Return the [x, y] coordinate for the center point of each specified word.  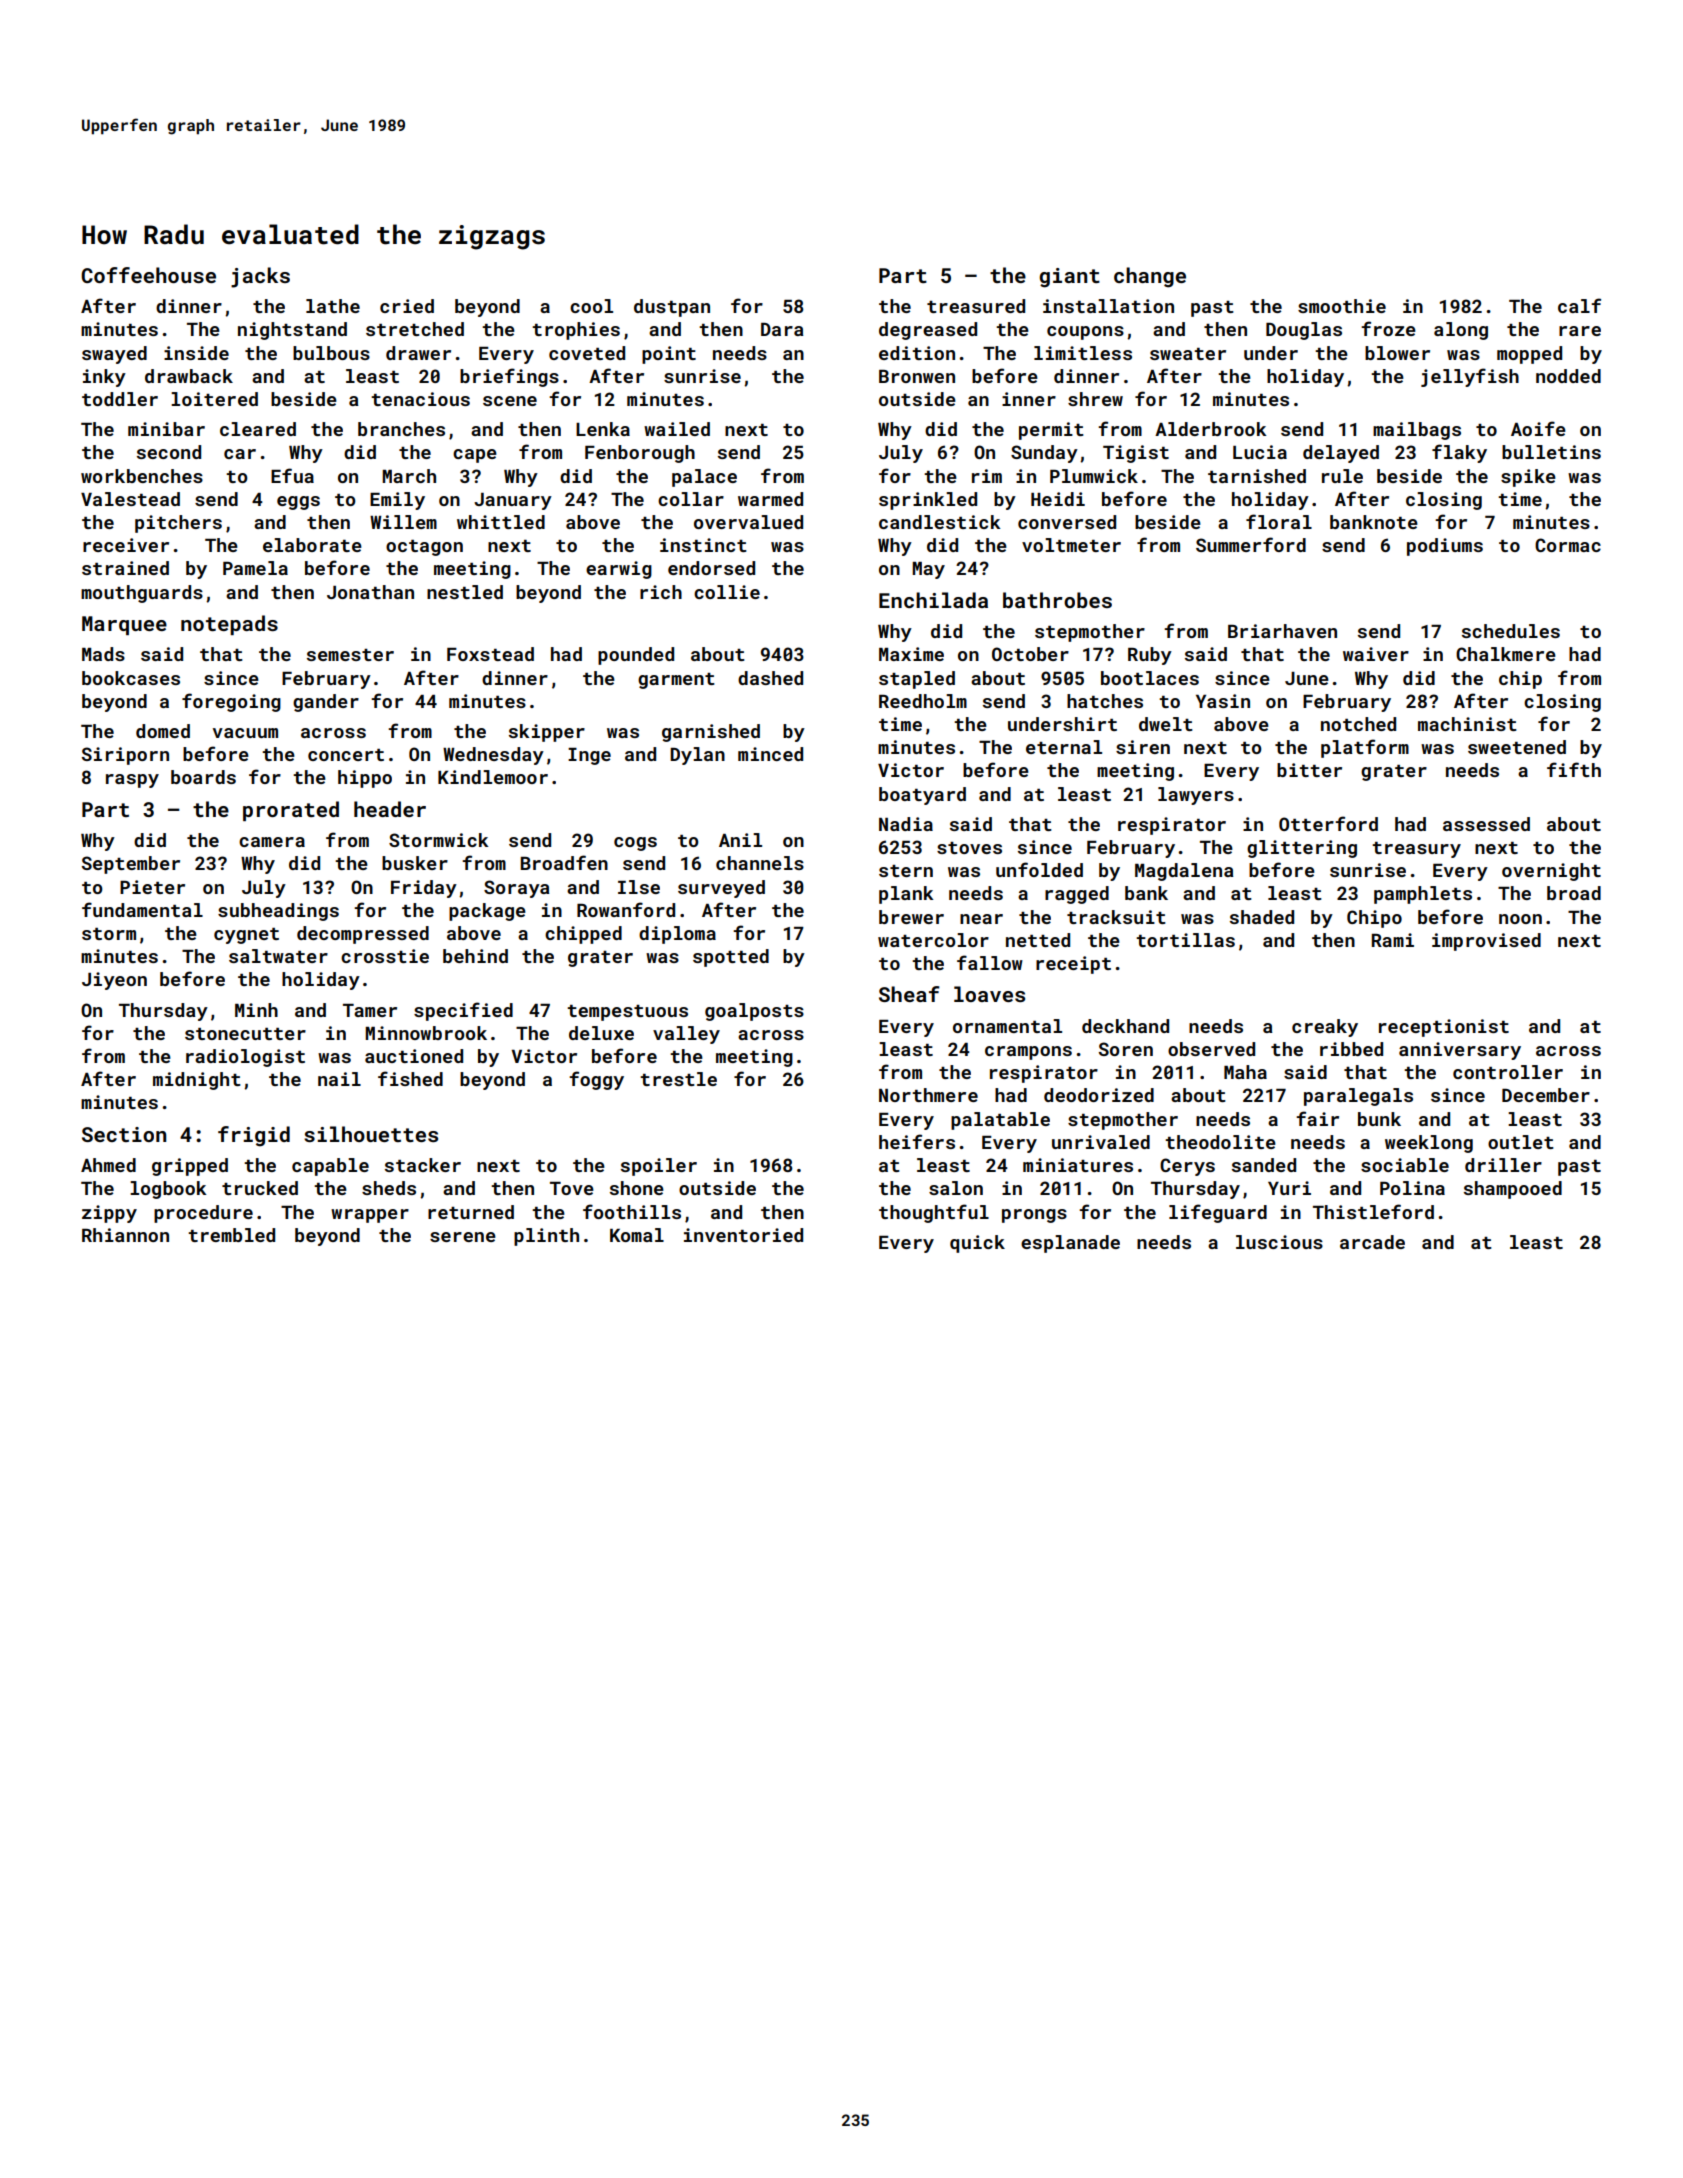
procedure [203, 1214]
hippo [365, 779]
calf [1579, 305]
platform [1365, 748]
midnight [197, 1081]
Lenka [603, 429]
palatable [1000, 1121]
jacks [260, 277]
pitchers [178, 524]
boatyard [922, 796]
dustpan [672, 308]
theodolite [1220, 1142]
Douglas [1304, 331]
